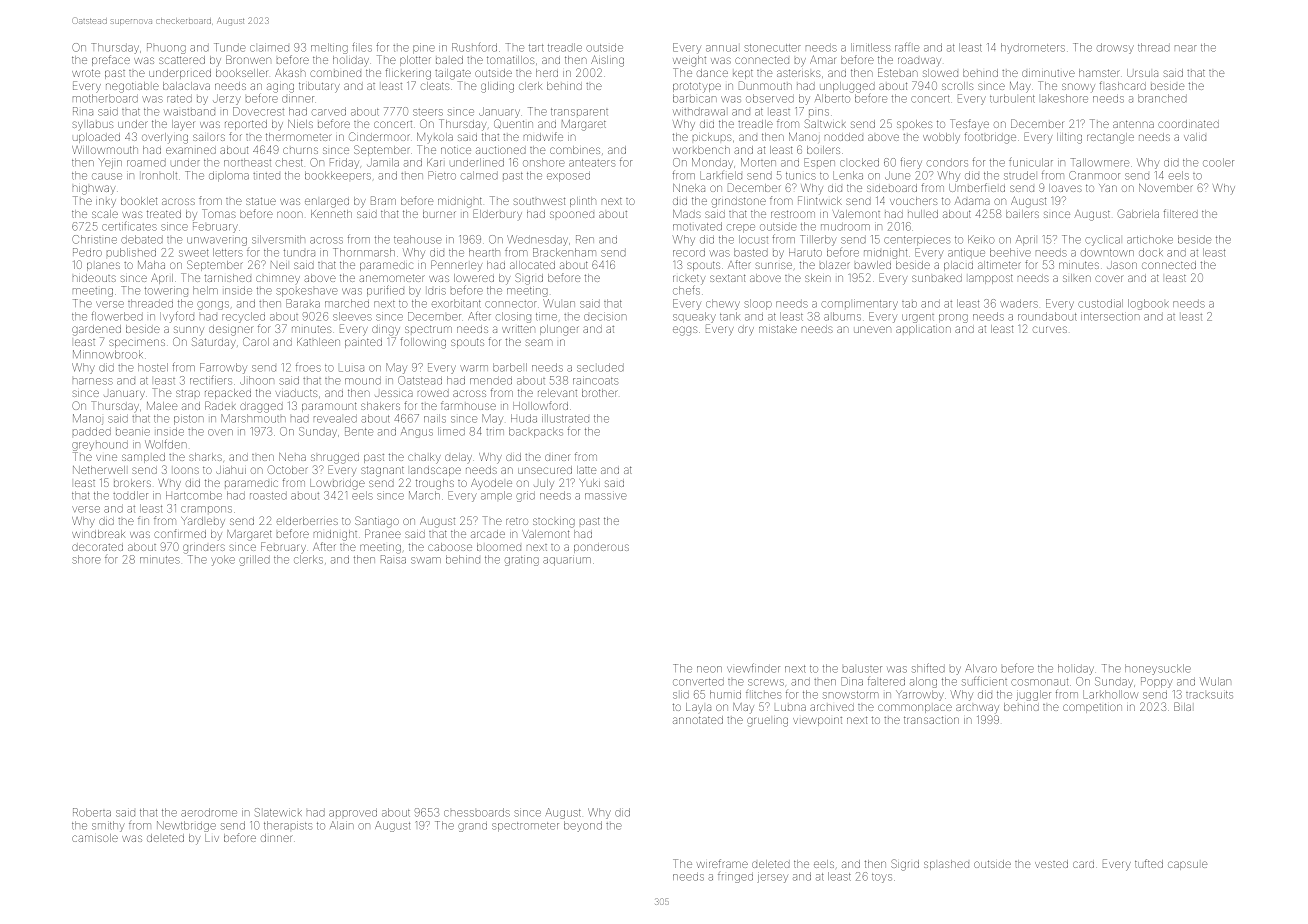 The width and height of the screenshot is (1308, 924). Describe the element at coordinates (579, 112) in the screenshot. I see `transparent` at that location.
